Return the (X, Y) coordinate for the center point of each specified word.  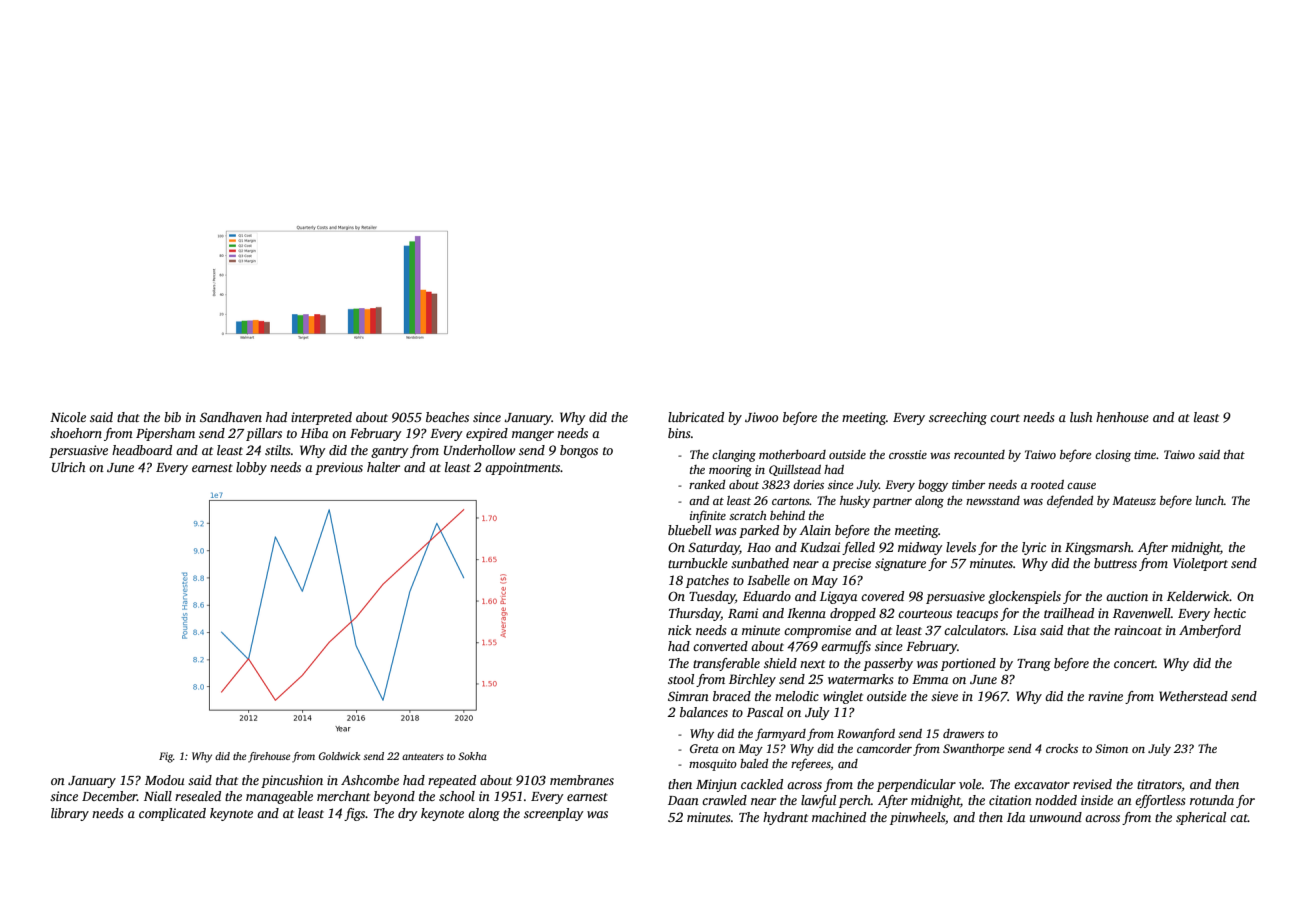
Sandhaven (231, 417)
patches (707, 581)
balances (704, 712)
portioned (968, 664)
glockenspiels (1024, 597)
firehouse (269, 757)
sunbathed (760, 563)
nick (679, 630)
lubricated (696, 417)
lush (1081, 417)
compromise (817, 631)
